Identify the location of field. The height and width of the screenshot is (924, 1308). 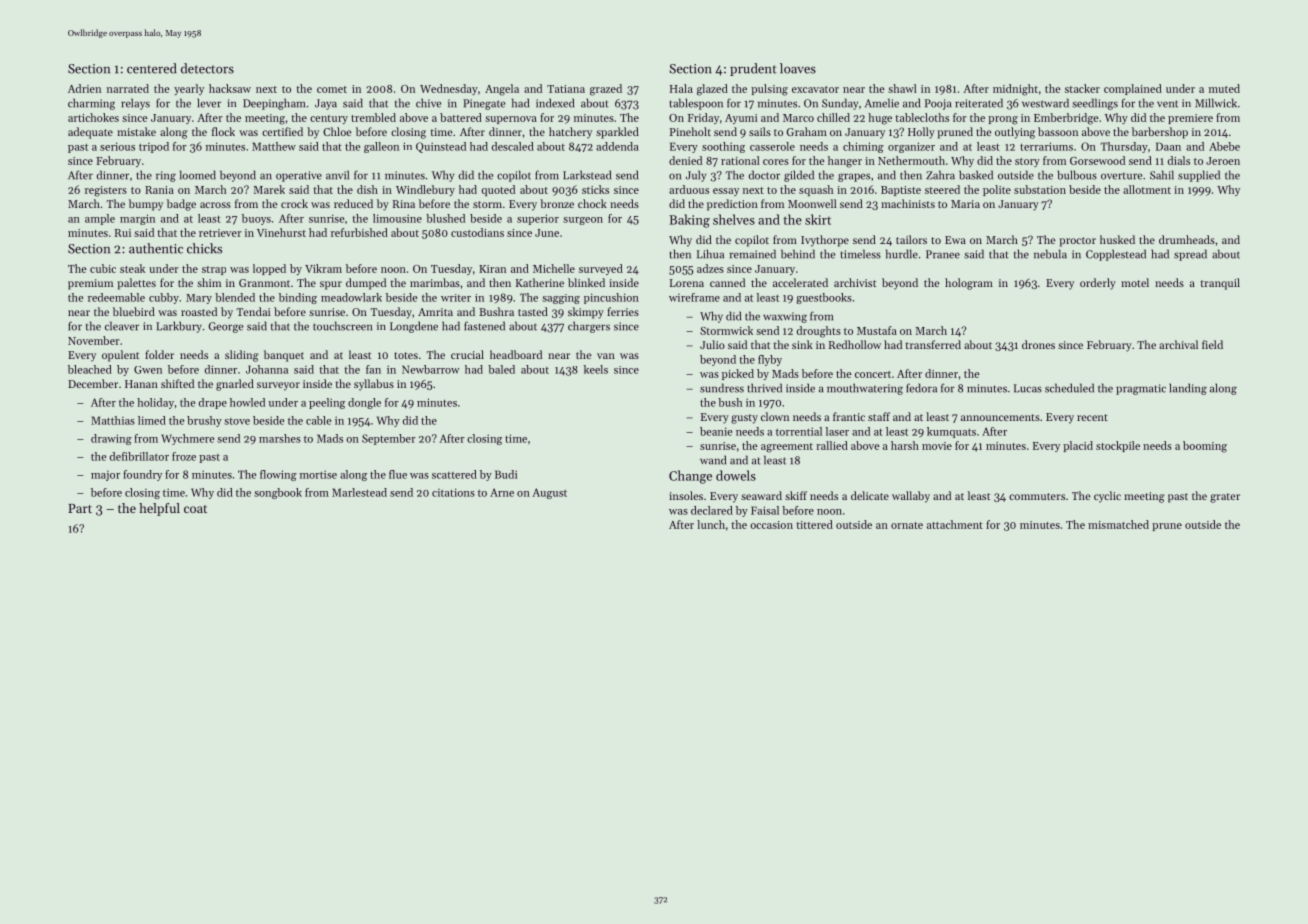
(1212, 344).
